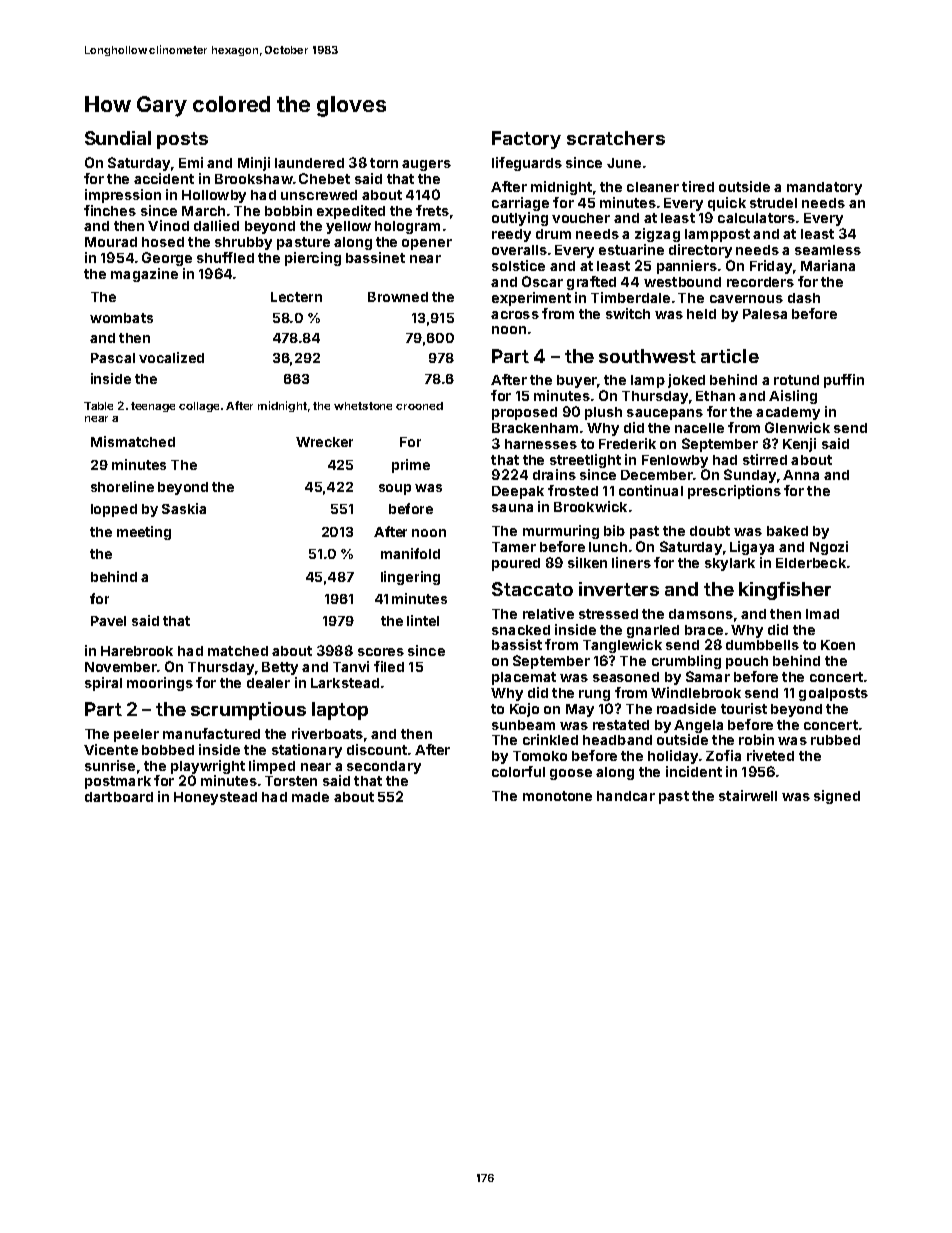 The width and height of the screenshot is (952, 1233). I want to click on buyer, so click(577, 381).
